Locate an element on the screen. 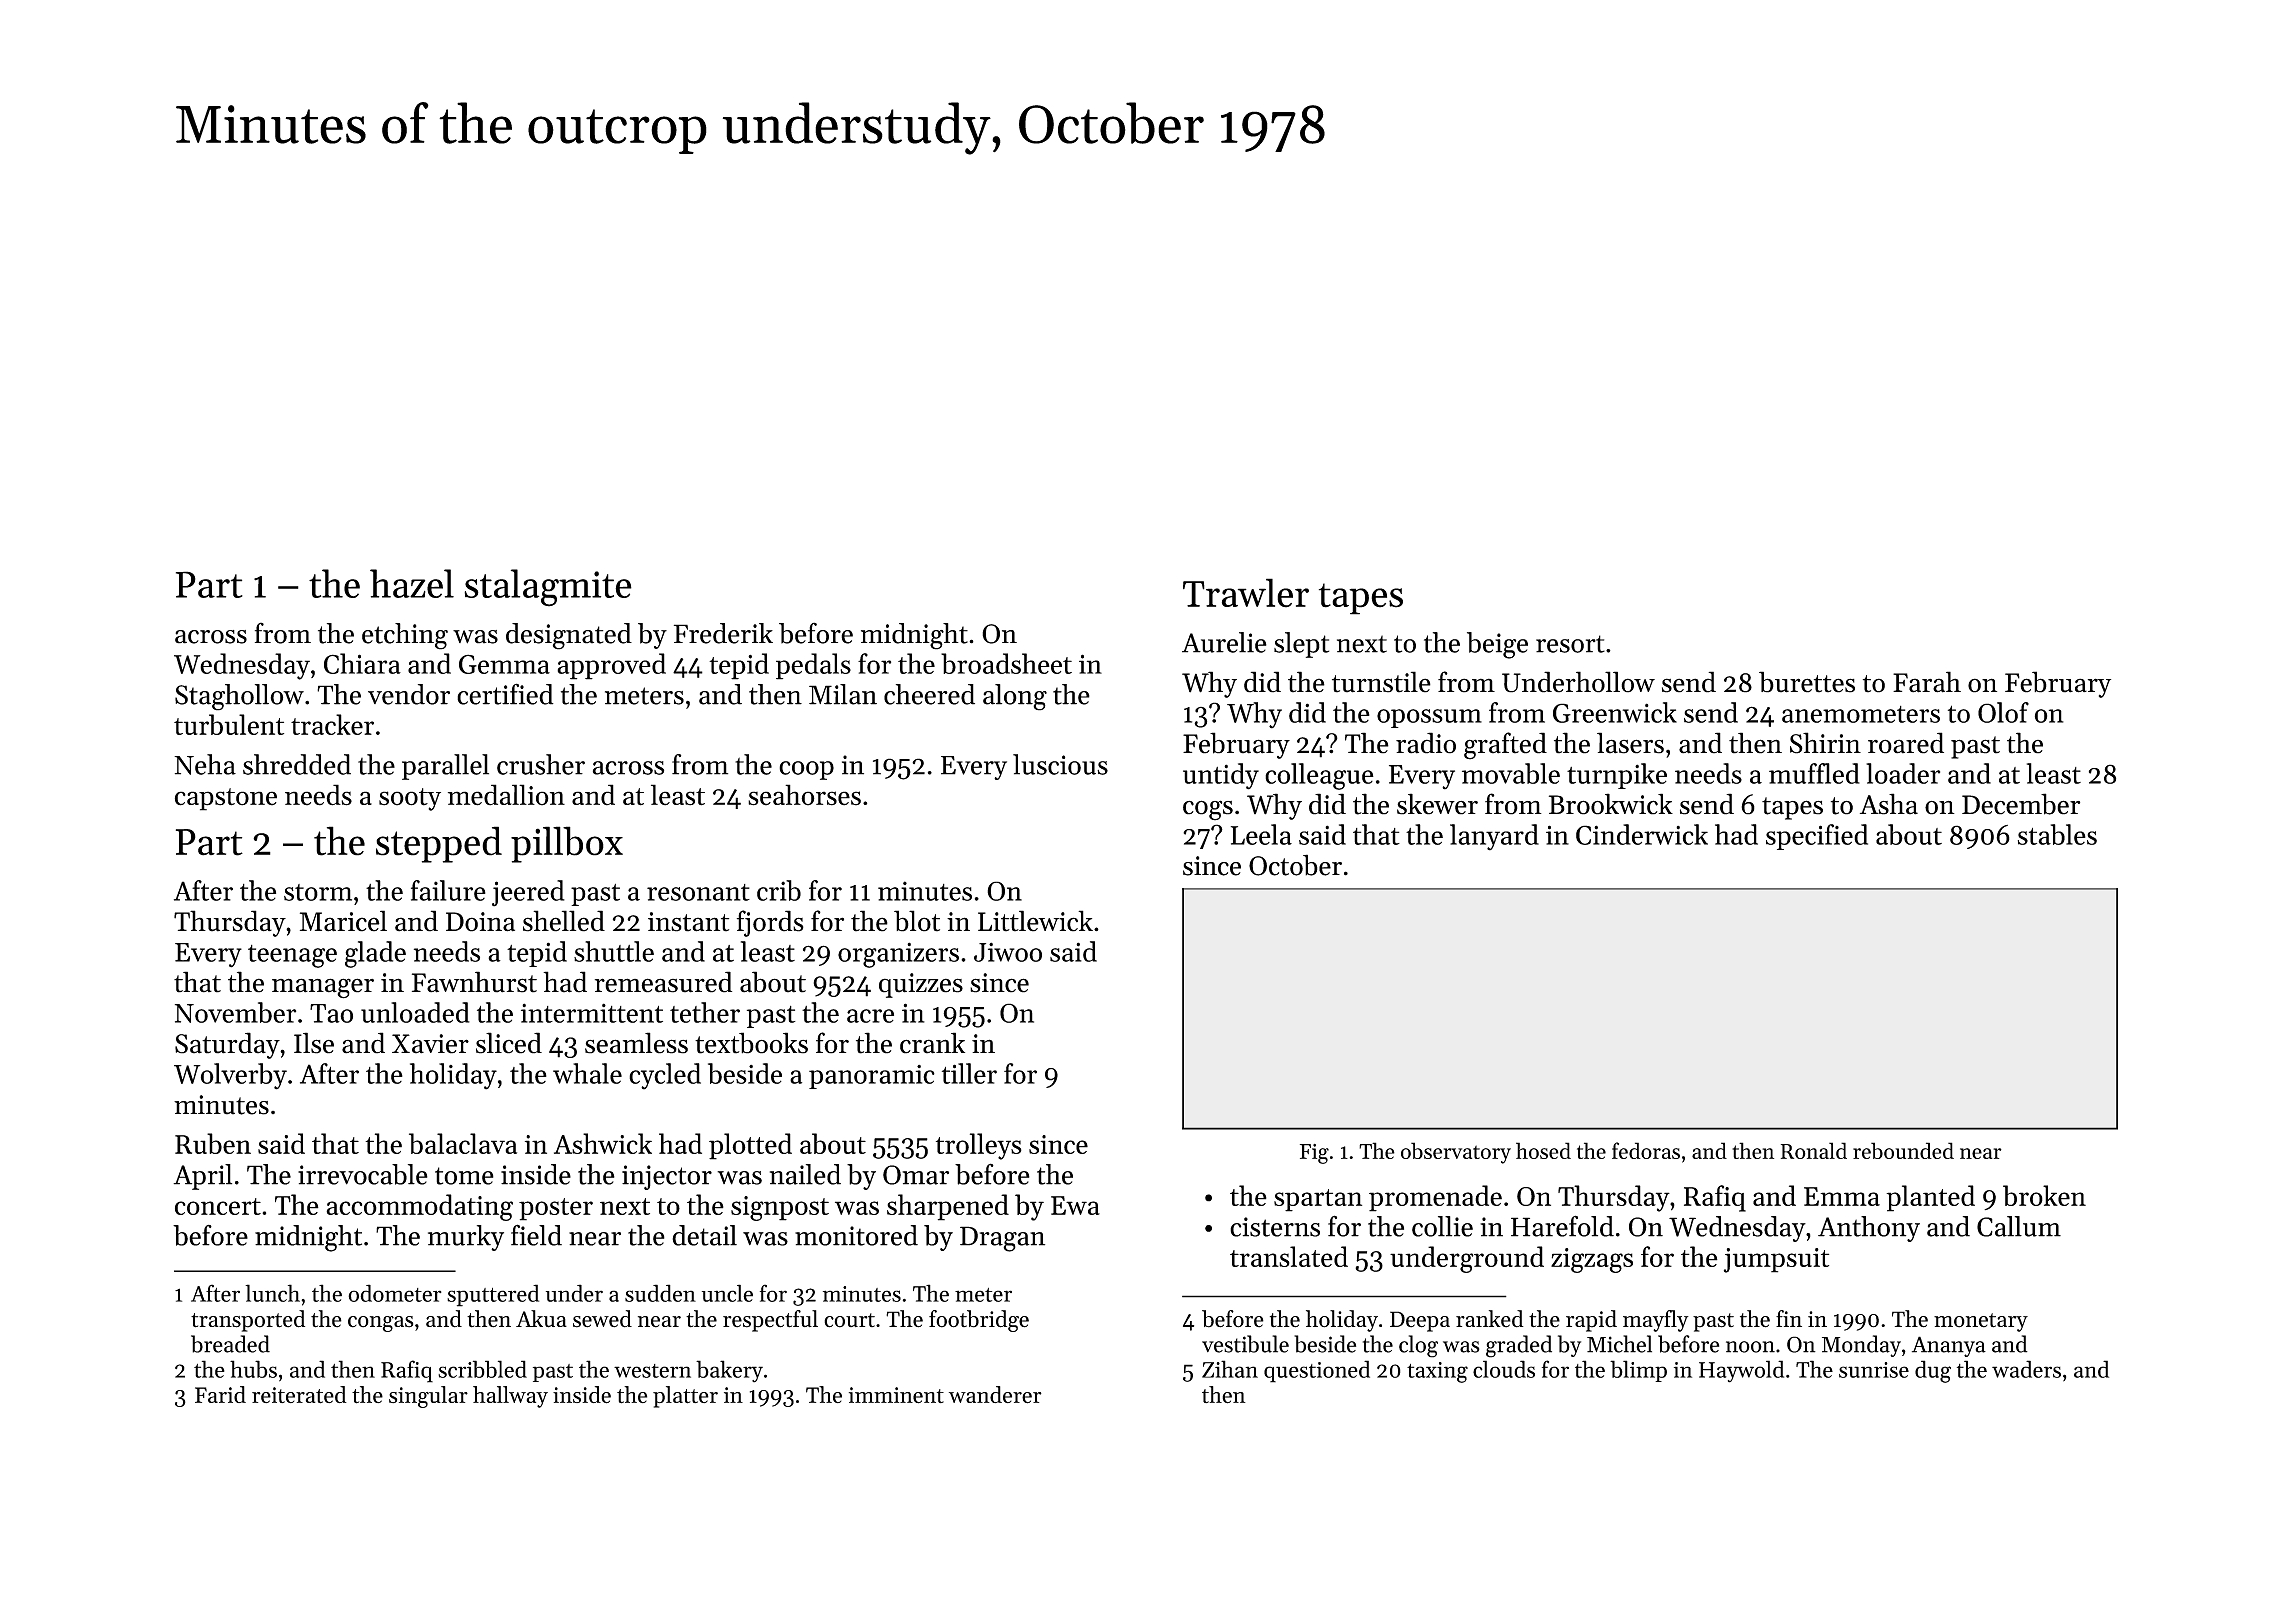  specified is located at coordinates (1817, 837).
